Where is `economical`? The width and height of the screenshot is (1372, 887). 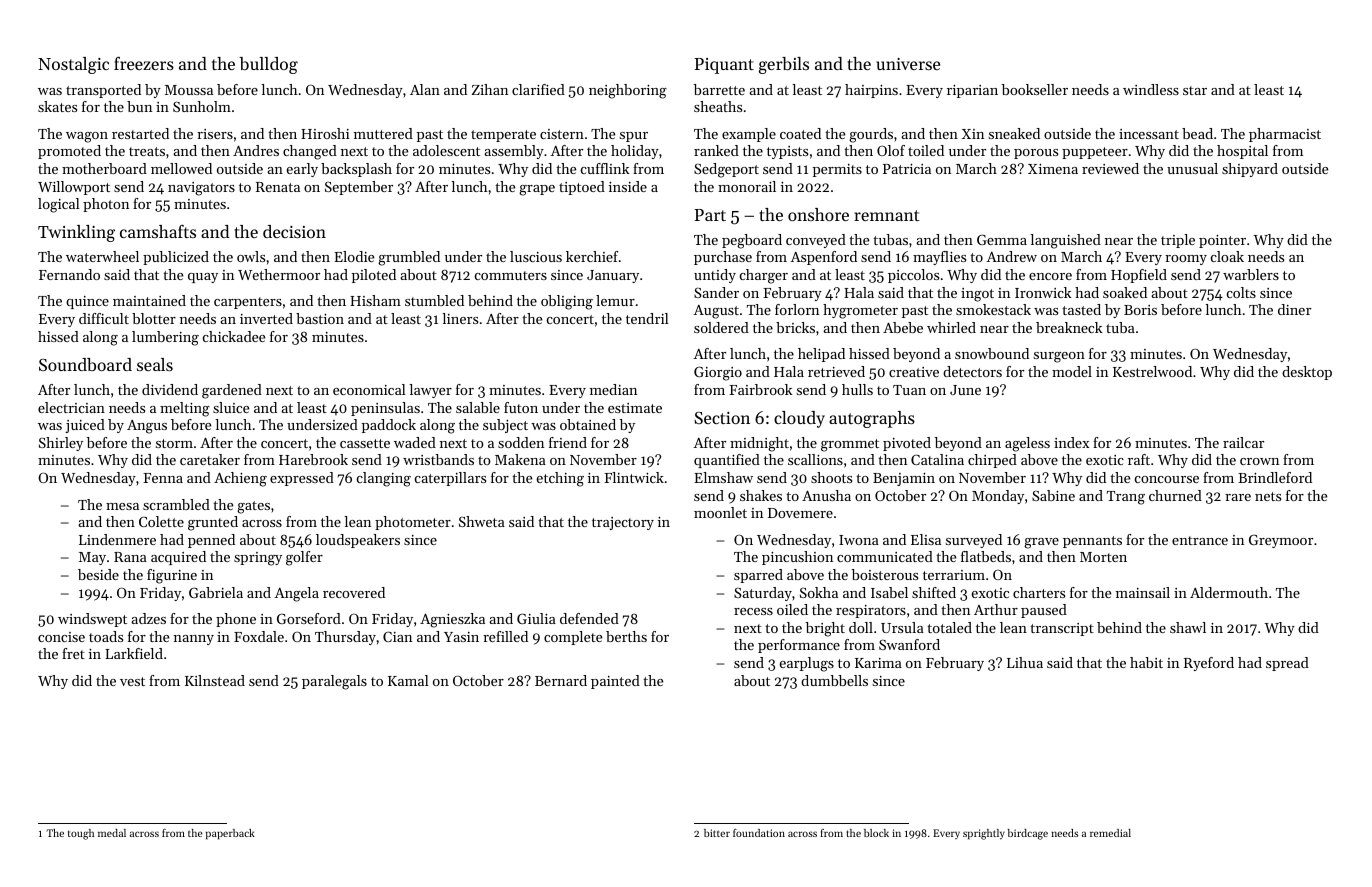 economical is located at coordinates (369, 389).
